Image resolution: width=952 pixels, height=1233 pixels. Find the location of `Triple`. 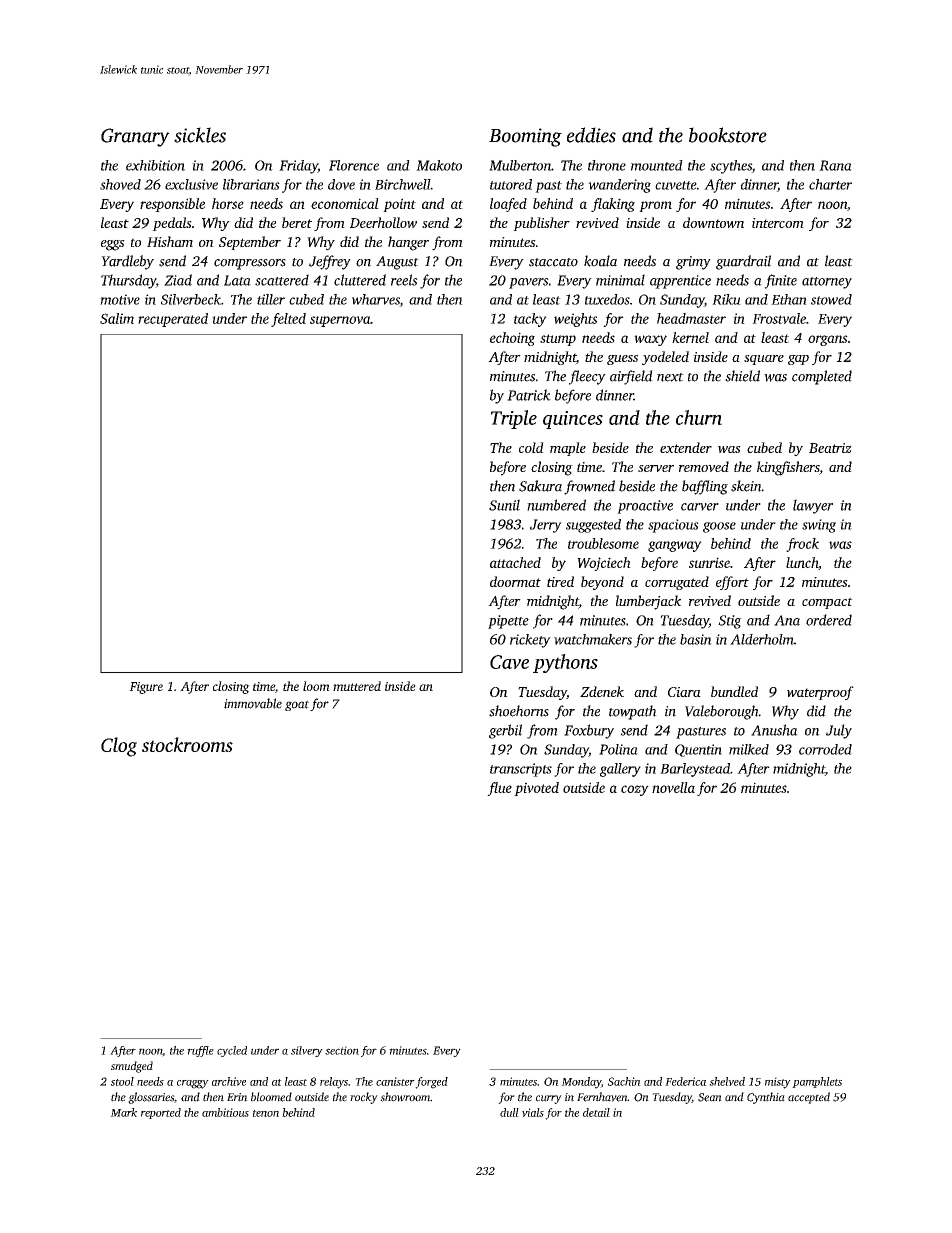

Triple is located at coordinates (514, 419).
